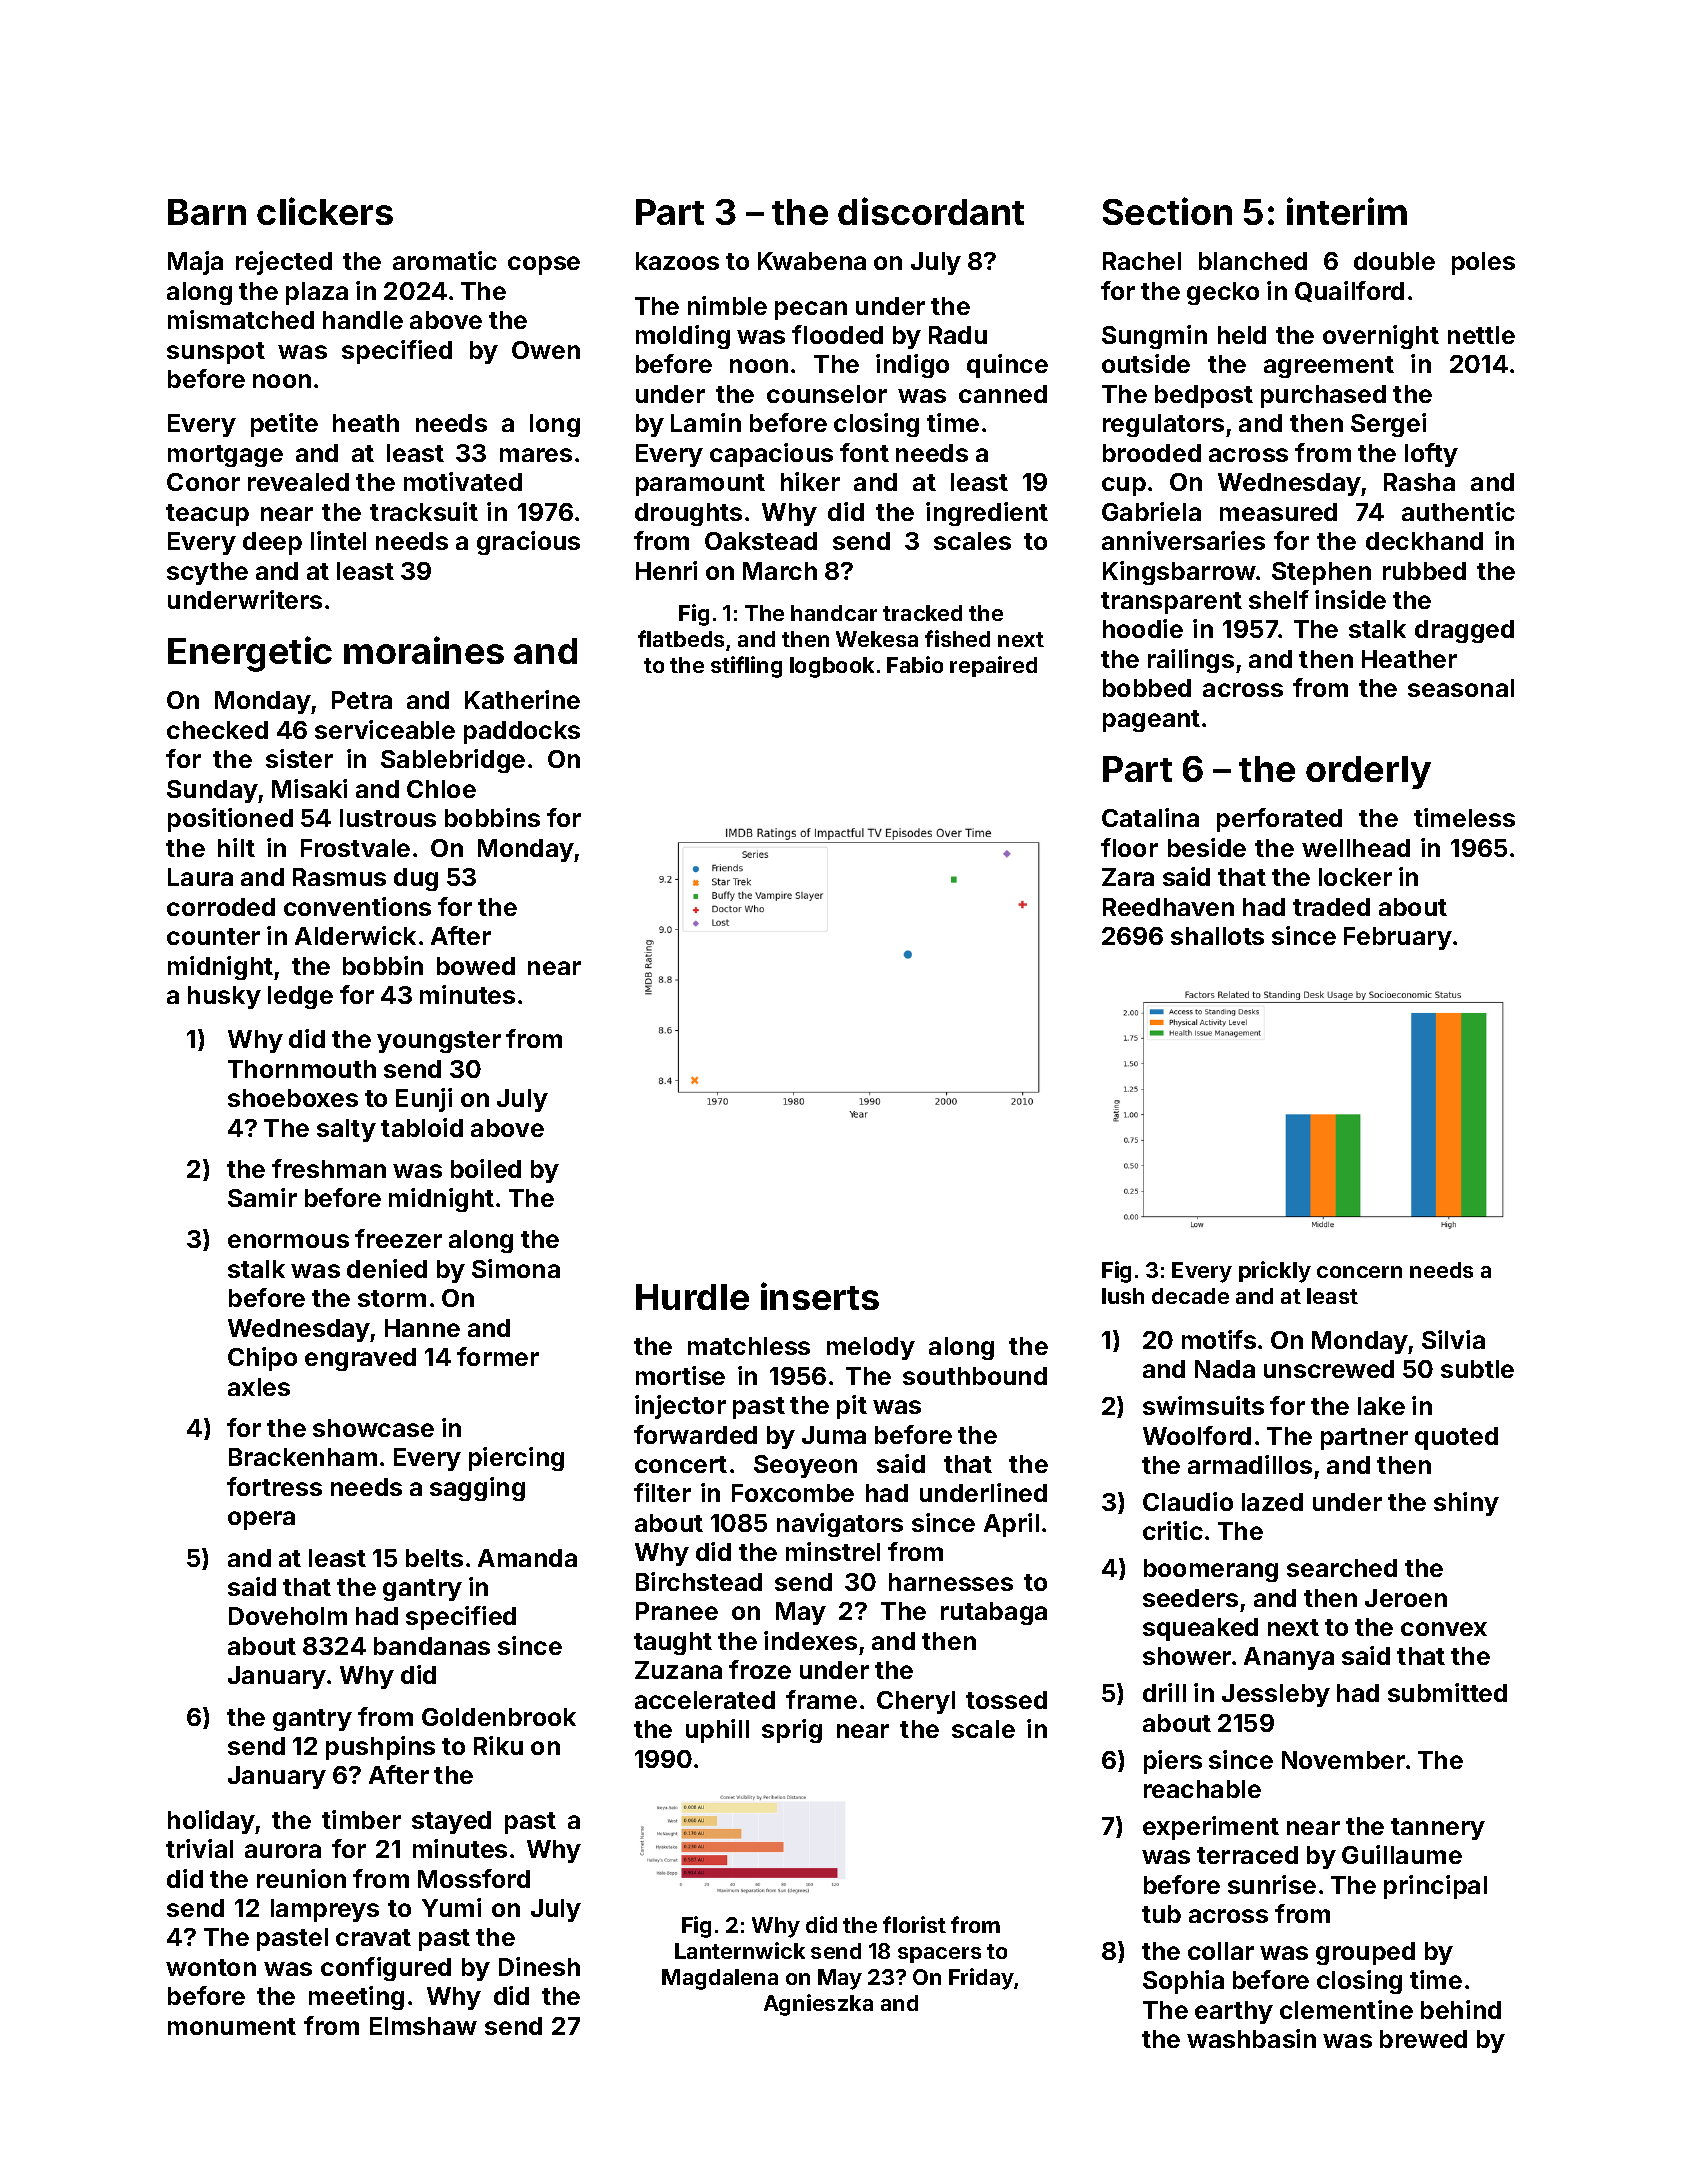 Image resolution: width=1683 pixels, height=2178 pixels. Describe the element at coordinates (262, 1197) in the document. I see `Samir` at that location.
